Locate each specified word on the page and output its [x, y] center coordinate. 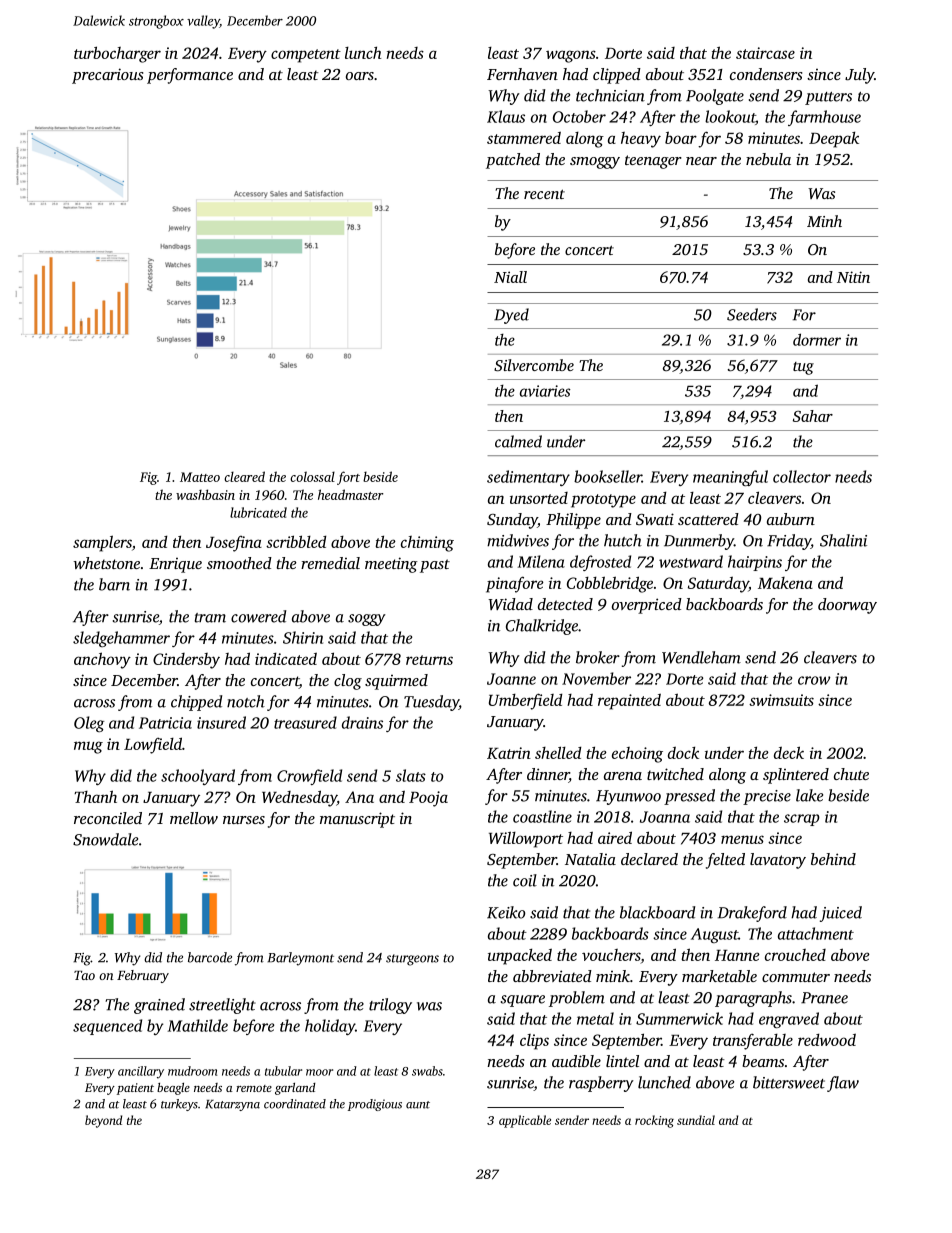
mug [88, 747]
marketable [719, 976]
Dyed [511, 316]
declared [649, 859]
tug [803, 368]
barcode [210, 957]
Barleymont [300, 959]
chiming [427, 544]
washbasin [205, 494]
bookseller [608, 476]
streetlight [222, 1006]
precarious [107, 76]
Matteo [200, 477]
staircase [765, 53]
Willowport [526, 839]
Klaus [506, 116]
